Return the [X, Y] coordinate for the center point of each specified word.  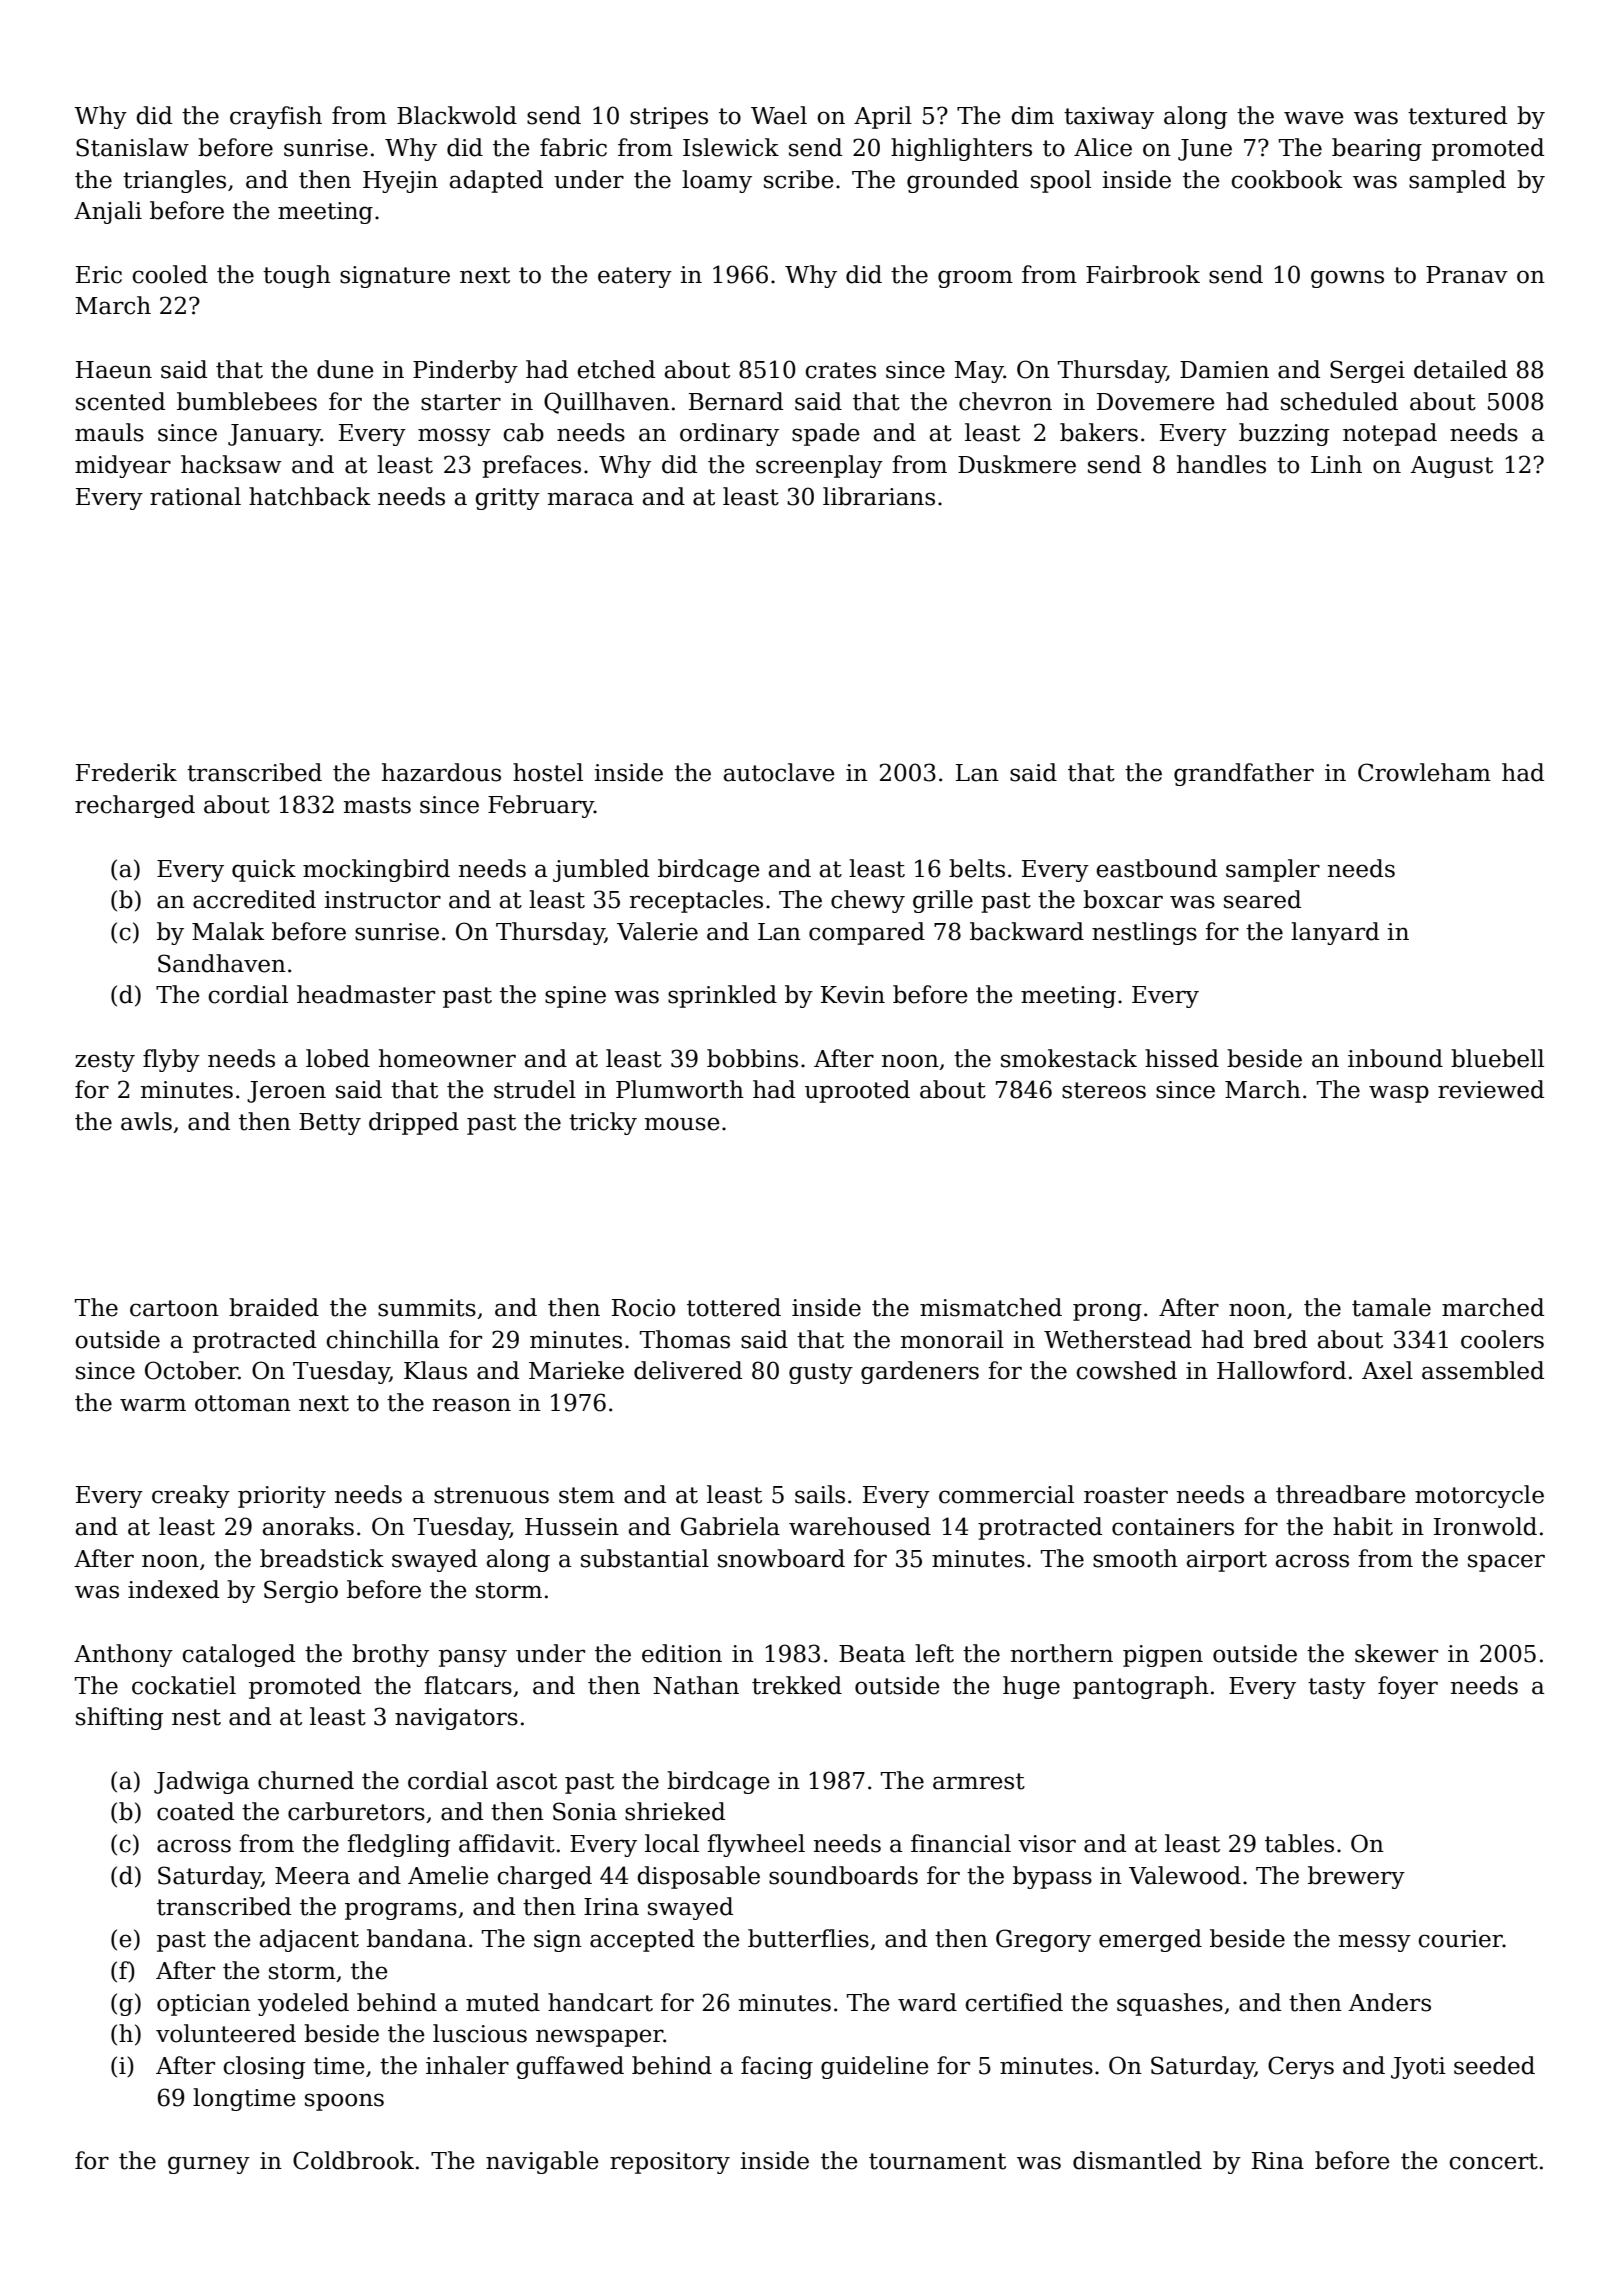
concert [1493, 2161]
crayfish [276, 117]
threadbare [1341, 1494]
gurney [209, 2165]
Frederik [126, 772]
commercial [1006, 1494]
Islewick [731, 147]
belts [977, 868]
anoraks [308, 1526]
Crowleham [1424, 772]
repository [670, 2163]
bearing [1377, 149]
